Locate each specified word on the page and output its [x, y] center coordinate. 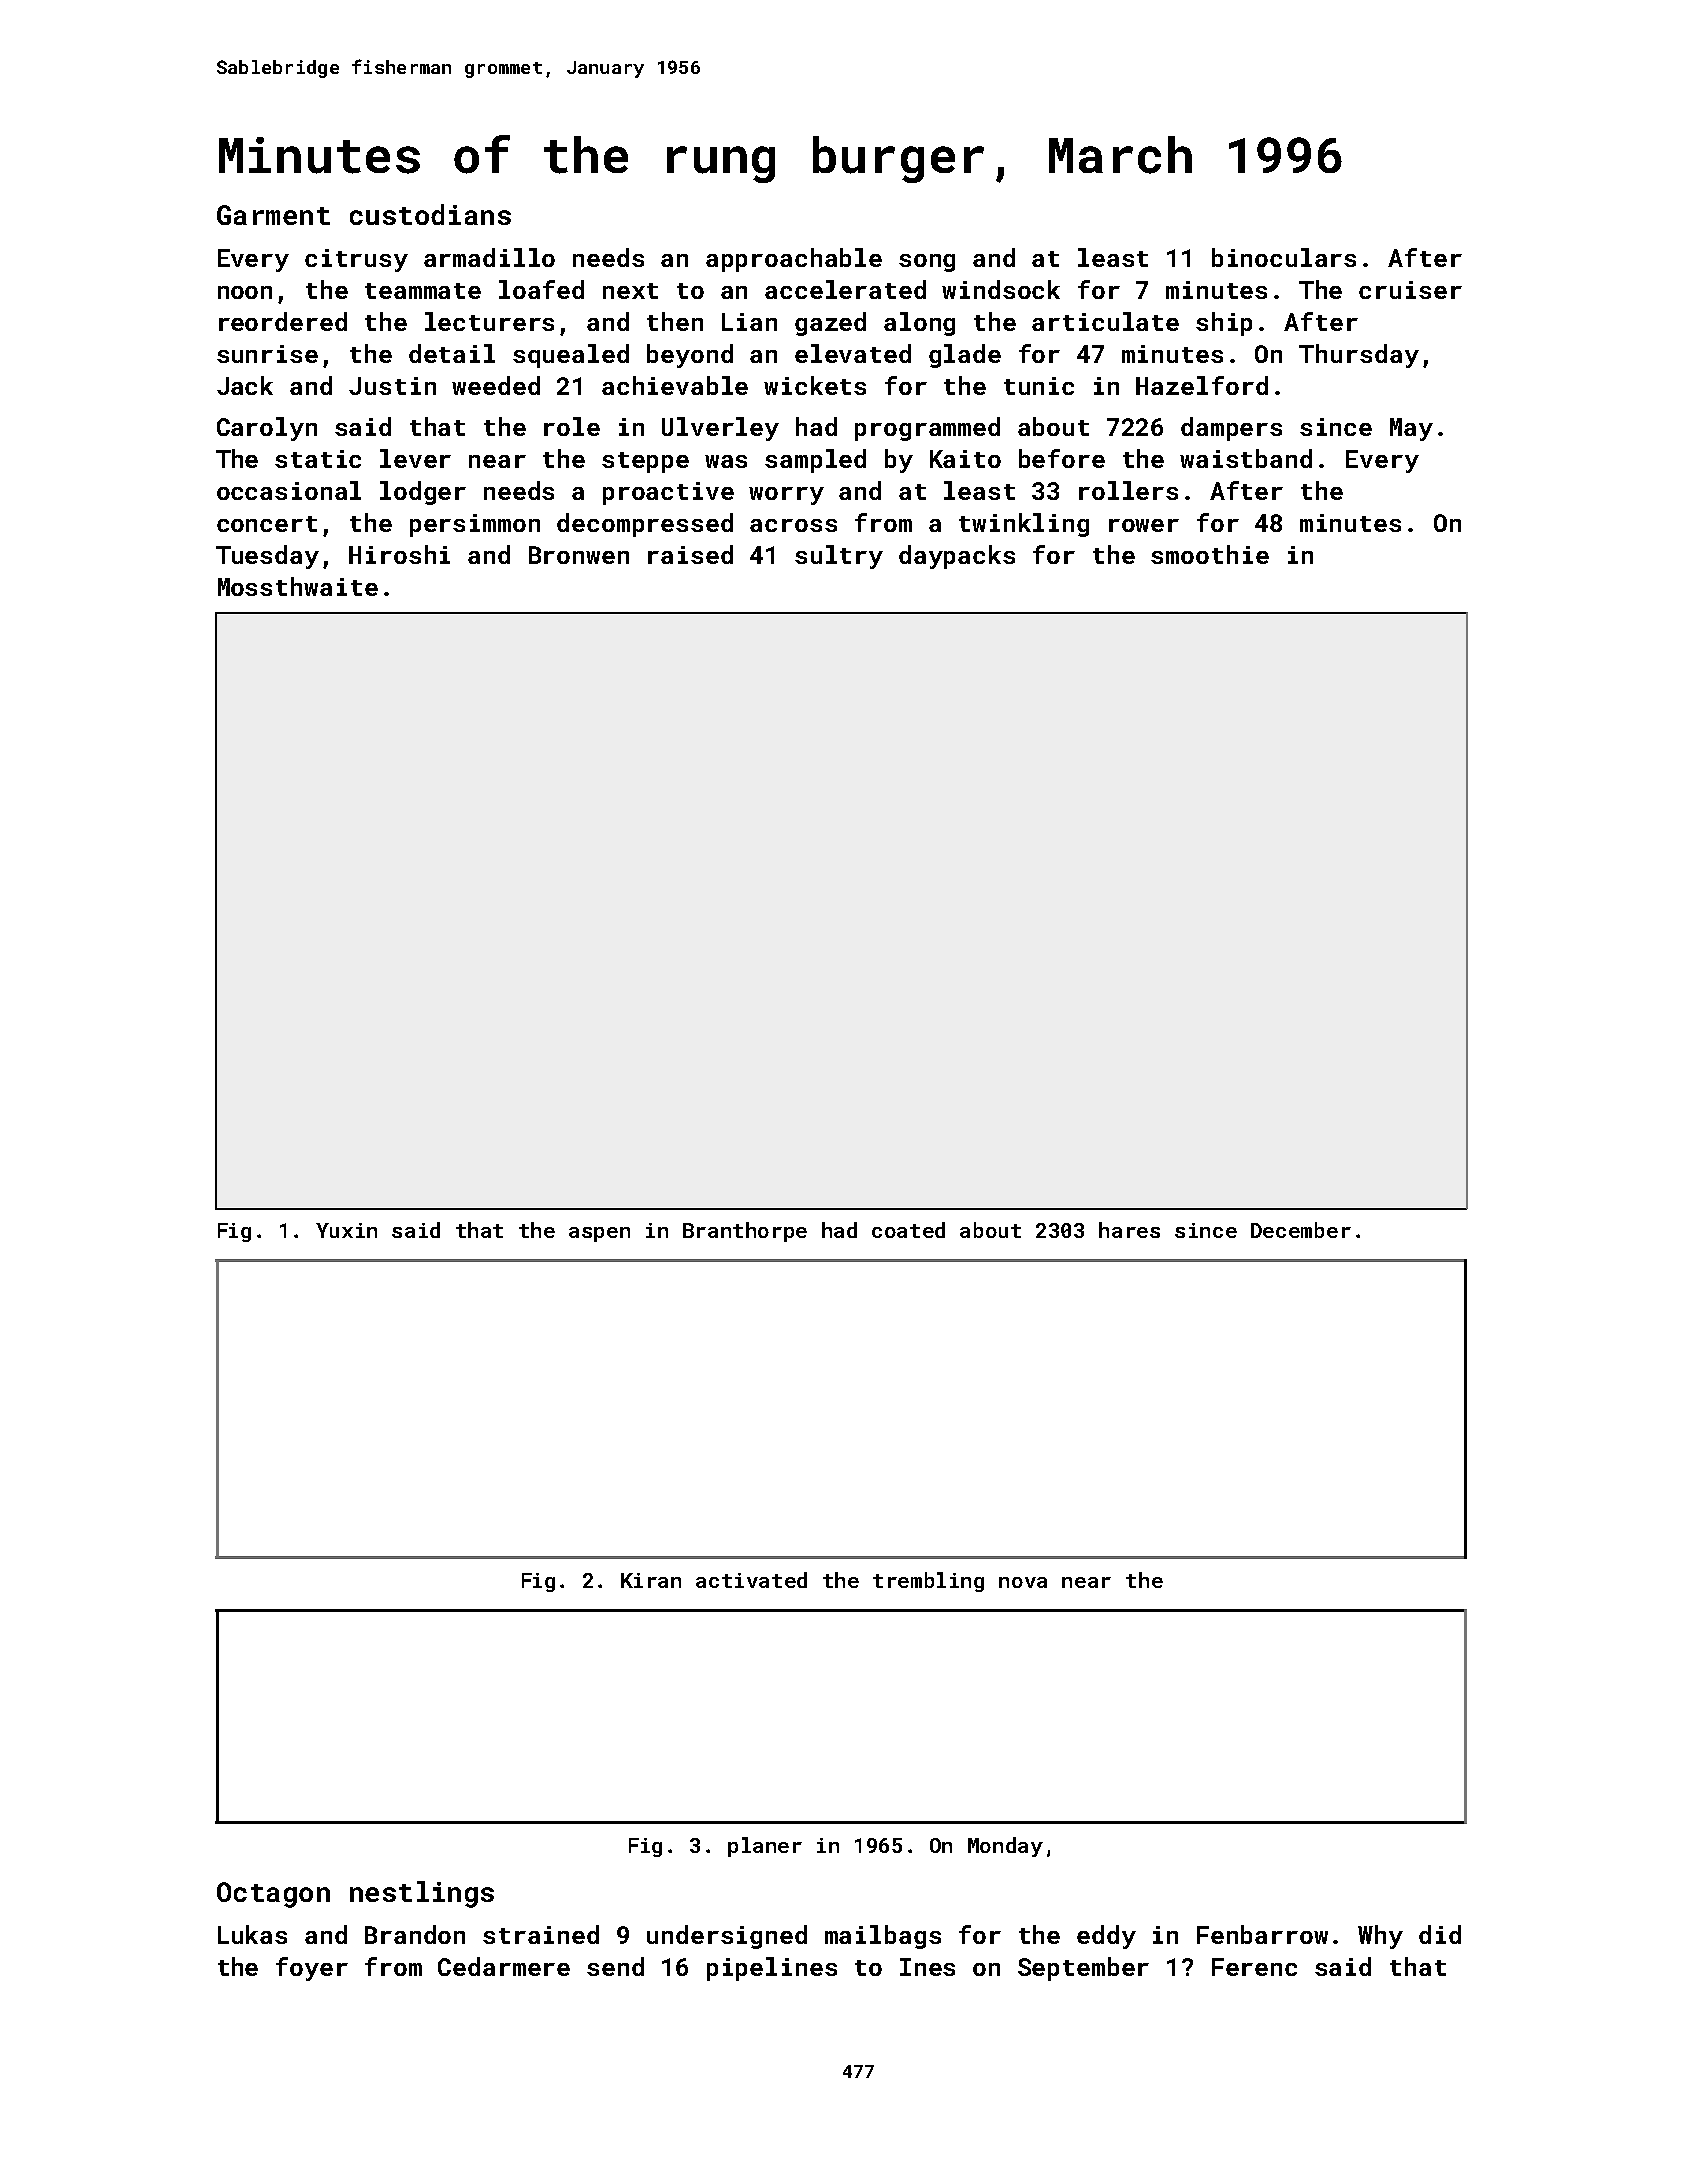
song [927, 263]
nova [1023, 1582]
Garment [273, 215]
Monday [1005, 1847]
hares [1129, 1230]
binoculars [1284, 257]
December [1301, 1230]
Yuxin [346, 1230]
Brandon [415, 1934]
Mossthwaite [298, 586]
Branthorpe [745, 1232]
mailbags [883, 1937]
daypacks [957, 557]
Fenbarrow [1262, 1934]
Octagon [273, 1895]
